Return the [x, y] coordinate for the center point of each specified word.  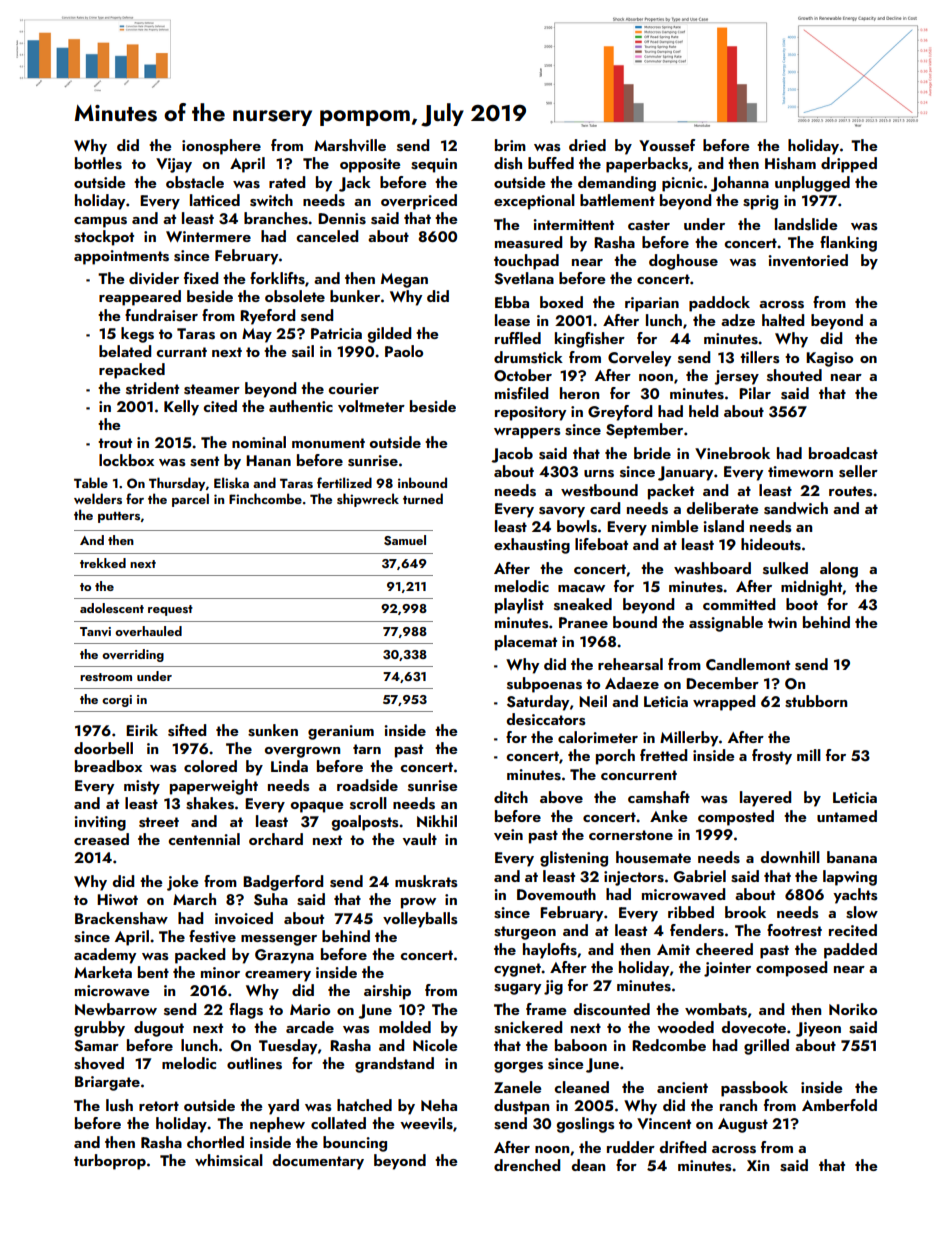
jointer [727, 969]
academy [105, 956]
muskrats [426, 881]
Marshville [350, 145]
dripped [849, 165]
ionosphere [221, 147]
